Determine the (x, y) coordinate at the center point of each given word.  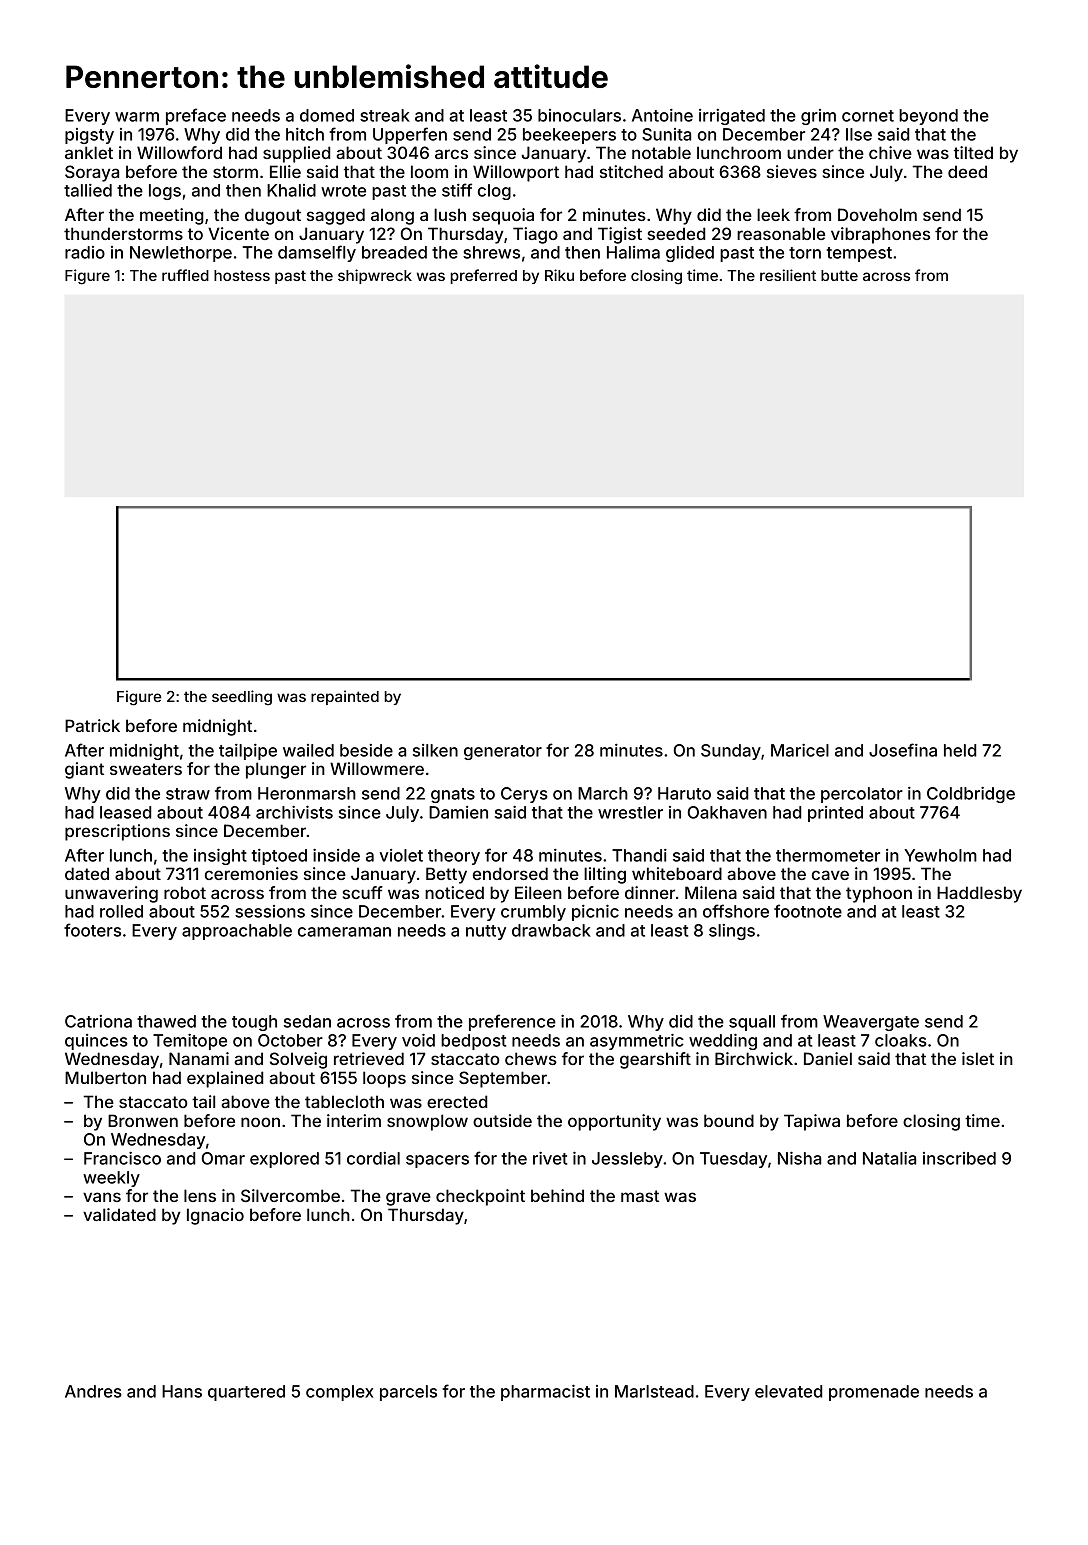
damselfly (317, 253)
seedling (242, 698)
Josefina (903, 750)
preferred (483, 276)
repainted (345, 697)
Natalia (889, 1158)
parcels (408, 1393)
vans (102, 1197)
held (960, 750)
